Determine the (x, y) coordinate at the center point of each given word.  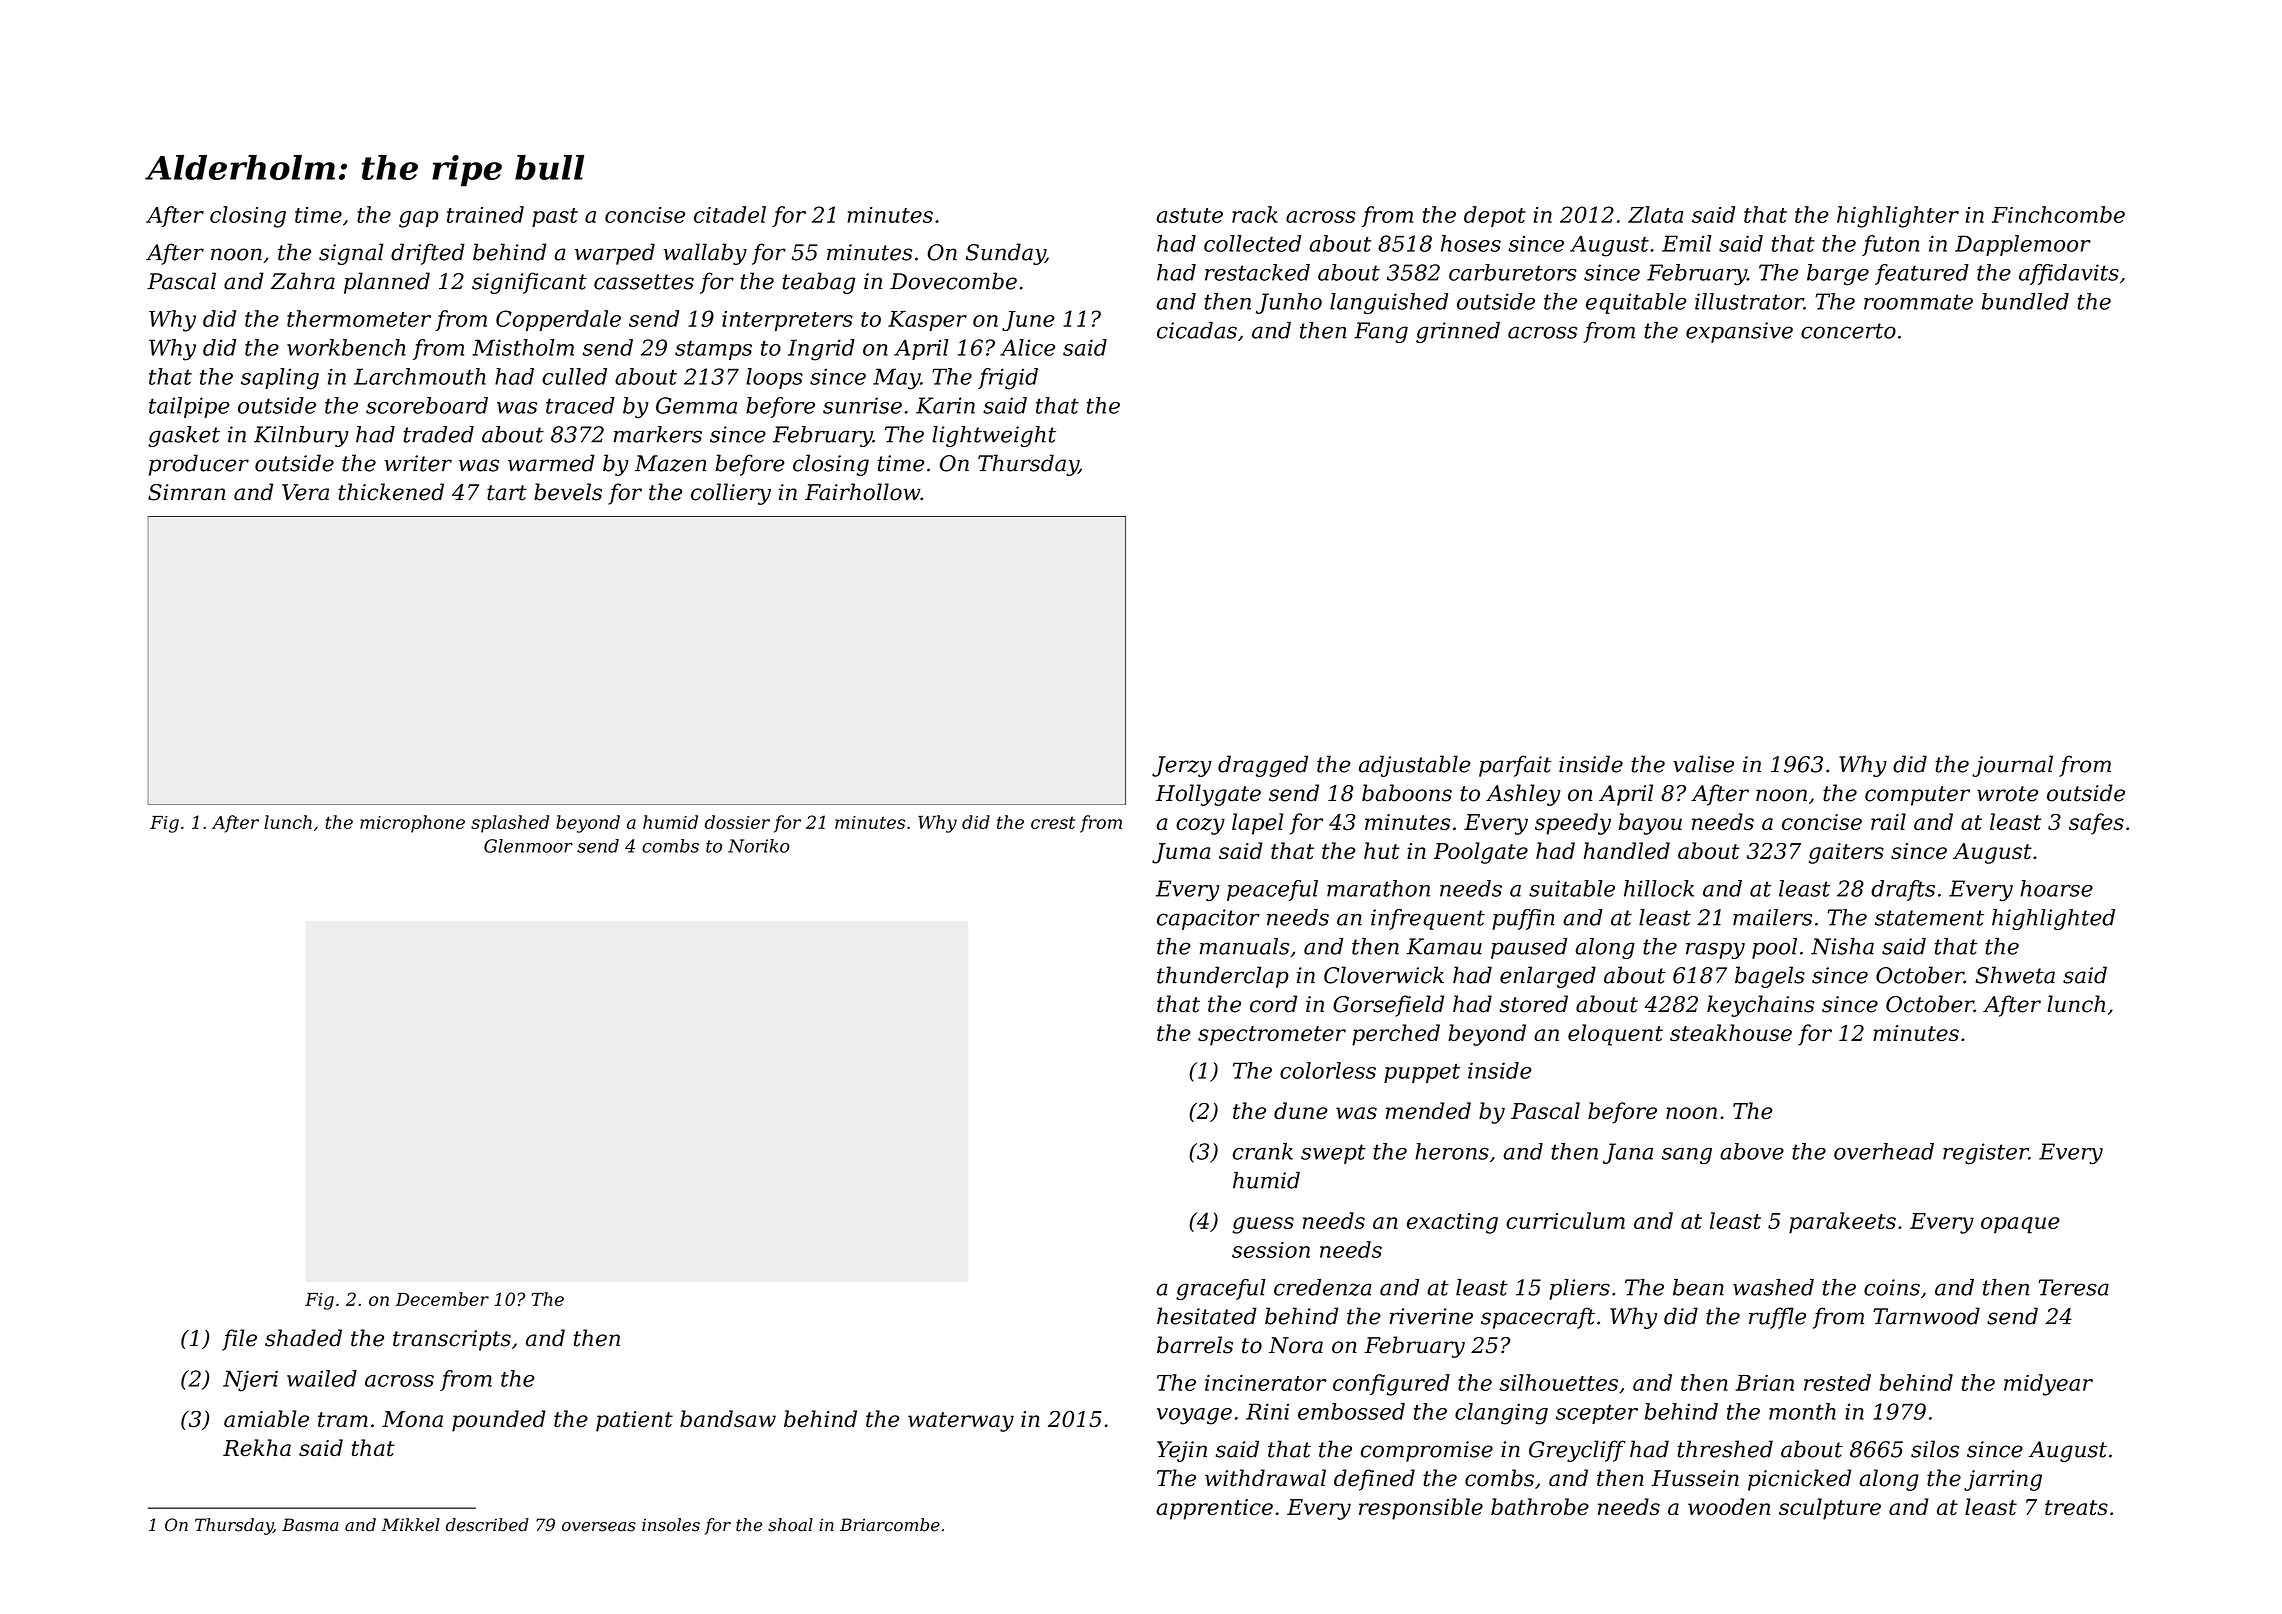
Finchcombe (2058, 214)
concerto (1848, 331)
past (555, 217)
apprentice (1214, 1509)
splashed (510, 824)
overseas (599, 1527)
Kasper (927, 321)
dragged (1263, 766)
